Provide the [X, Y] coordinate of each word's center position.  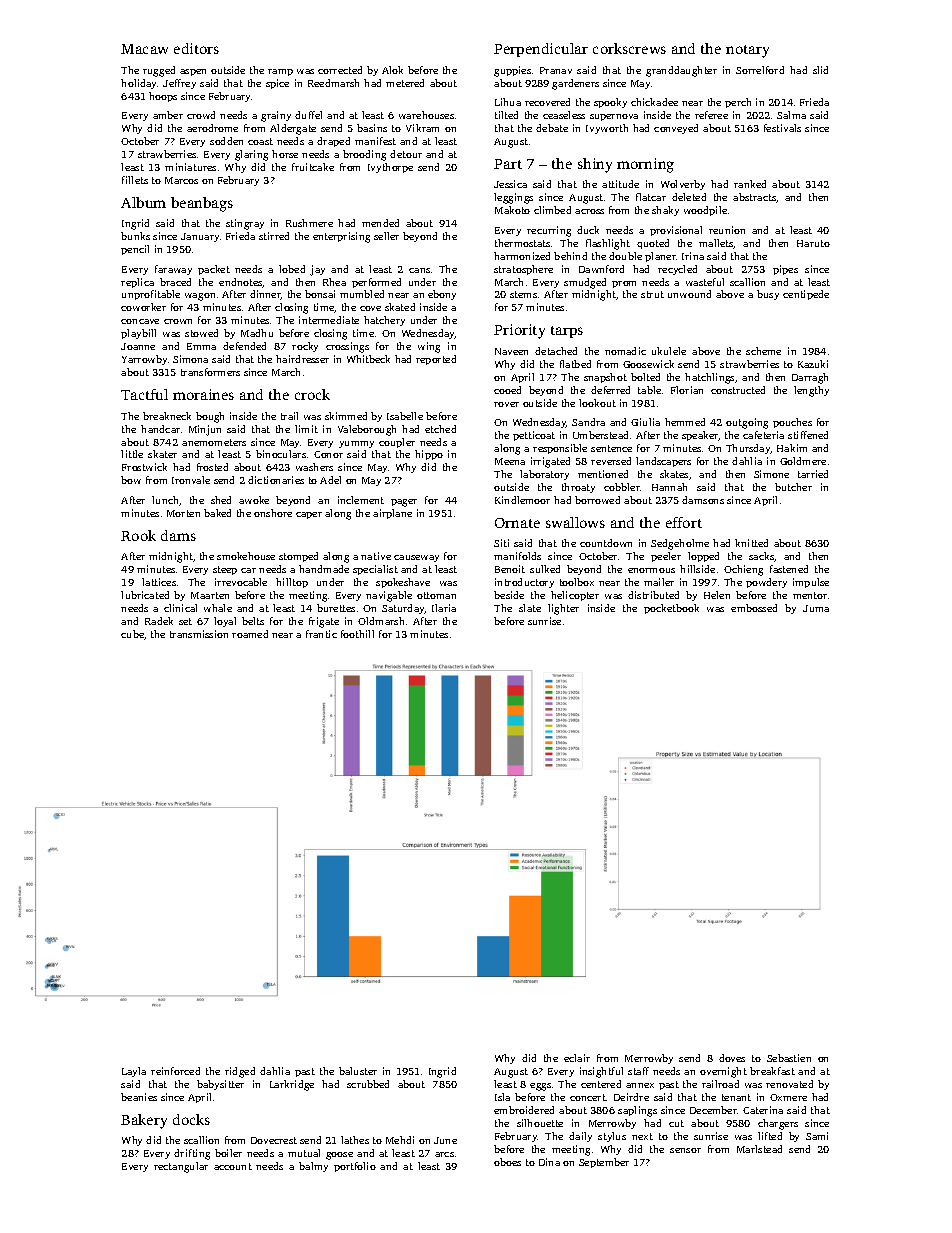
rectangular [181, 1167]
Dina [549, 1162]
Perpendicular [541, 50]
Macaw [144, 49]
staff [638, 1071]
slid [820, 70]
